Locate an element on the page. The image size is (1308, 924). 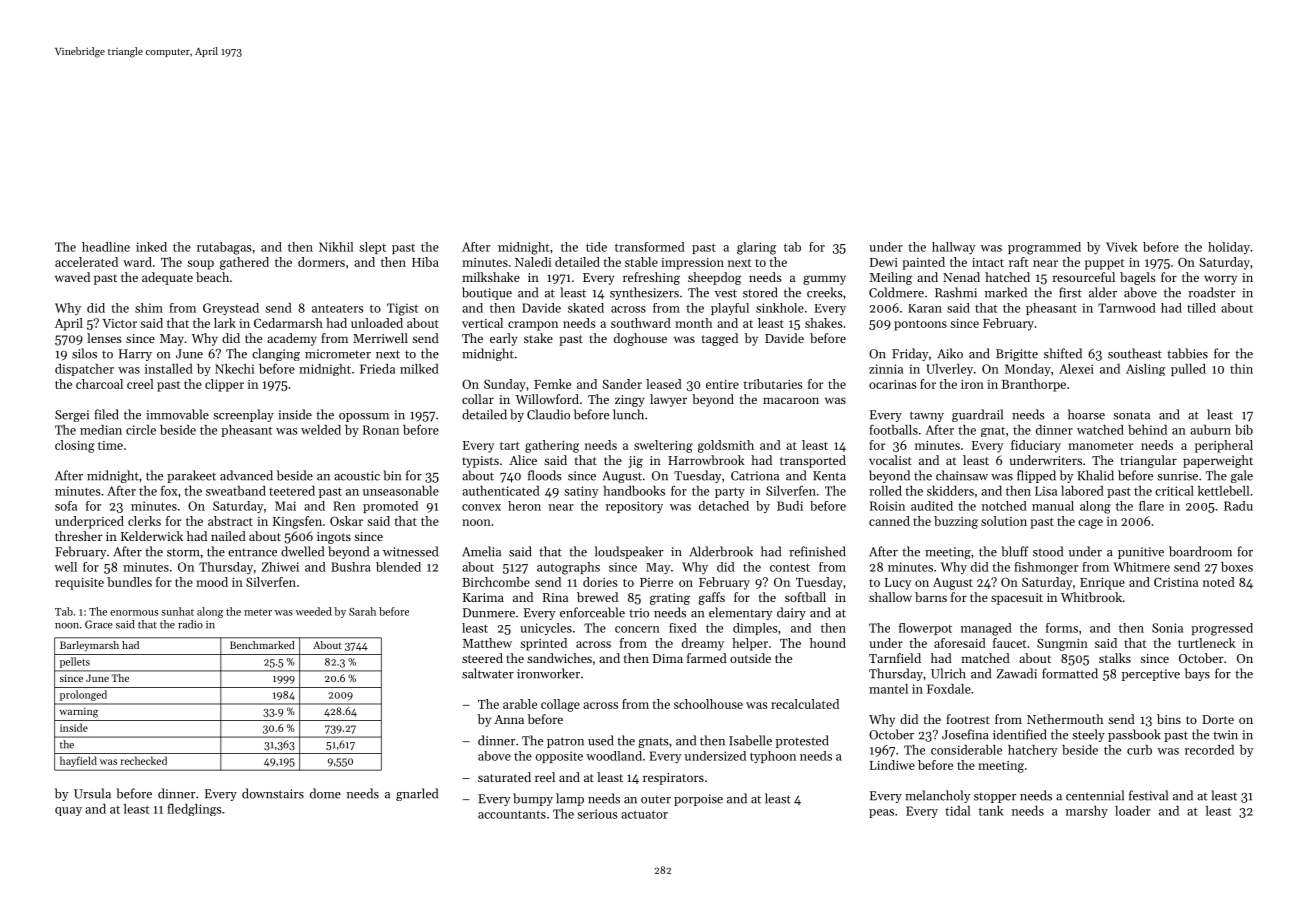
time is located at coordinates (110, 445).
